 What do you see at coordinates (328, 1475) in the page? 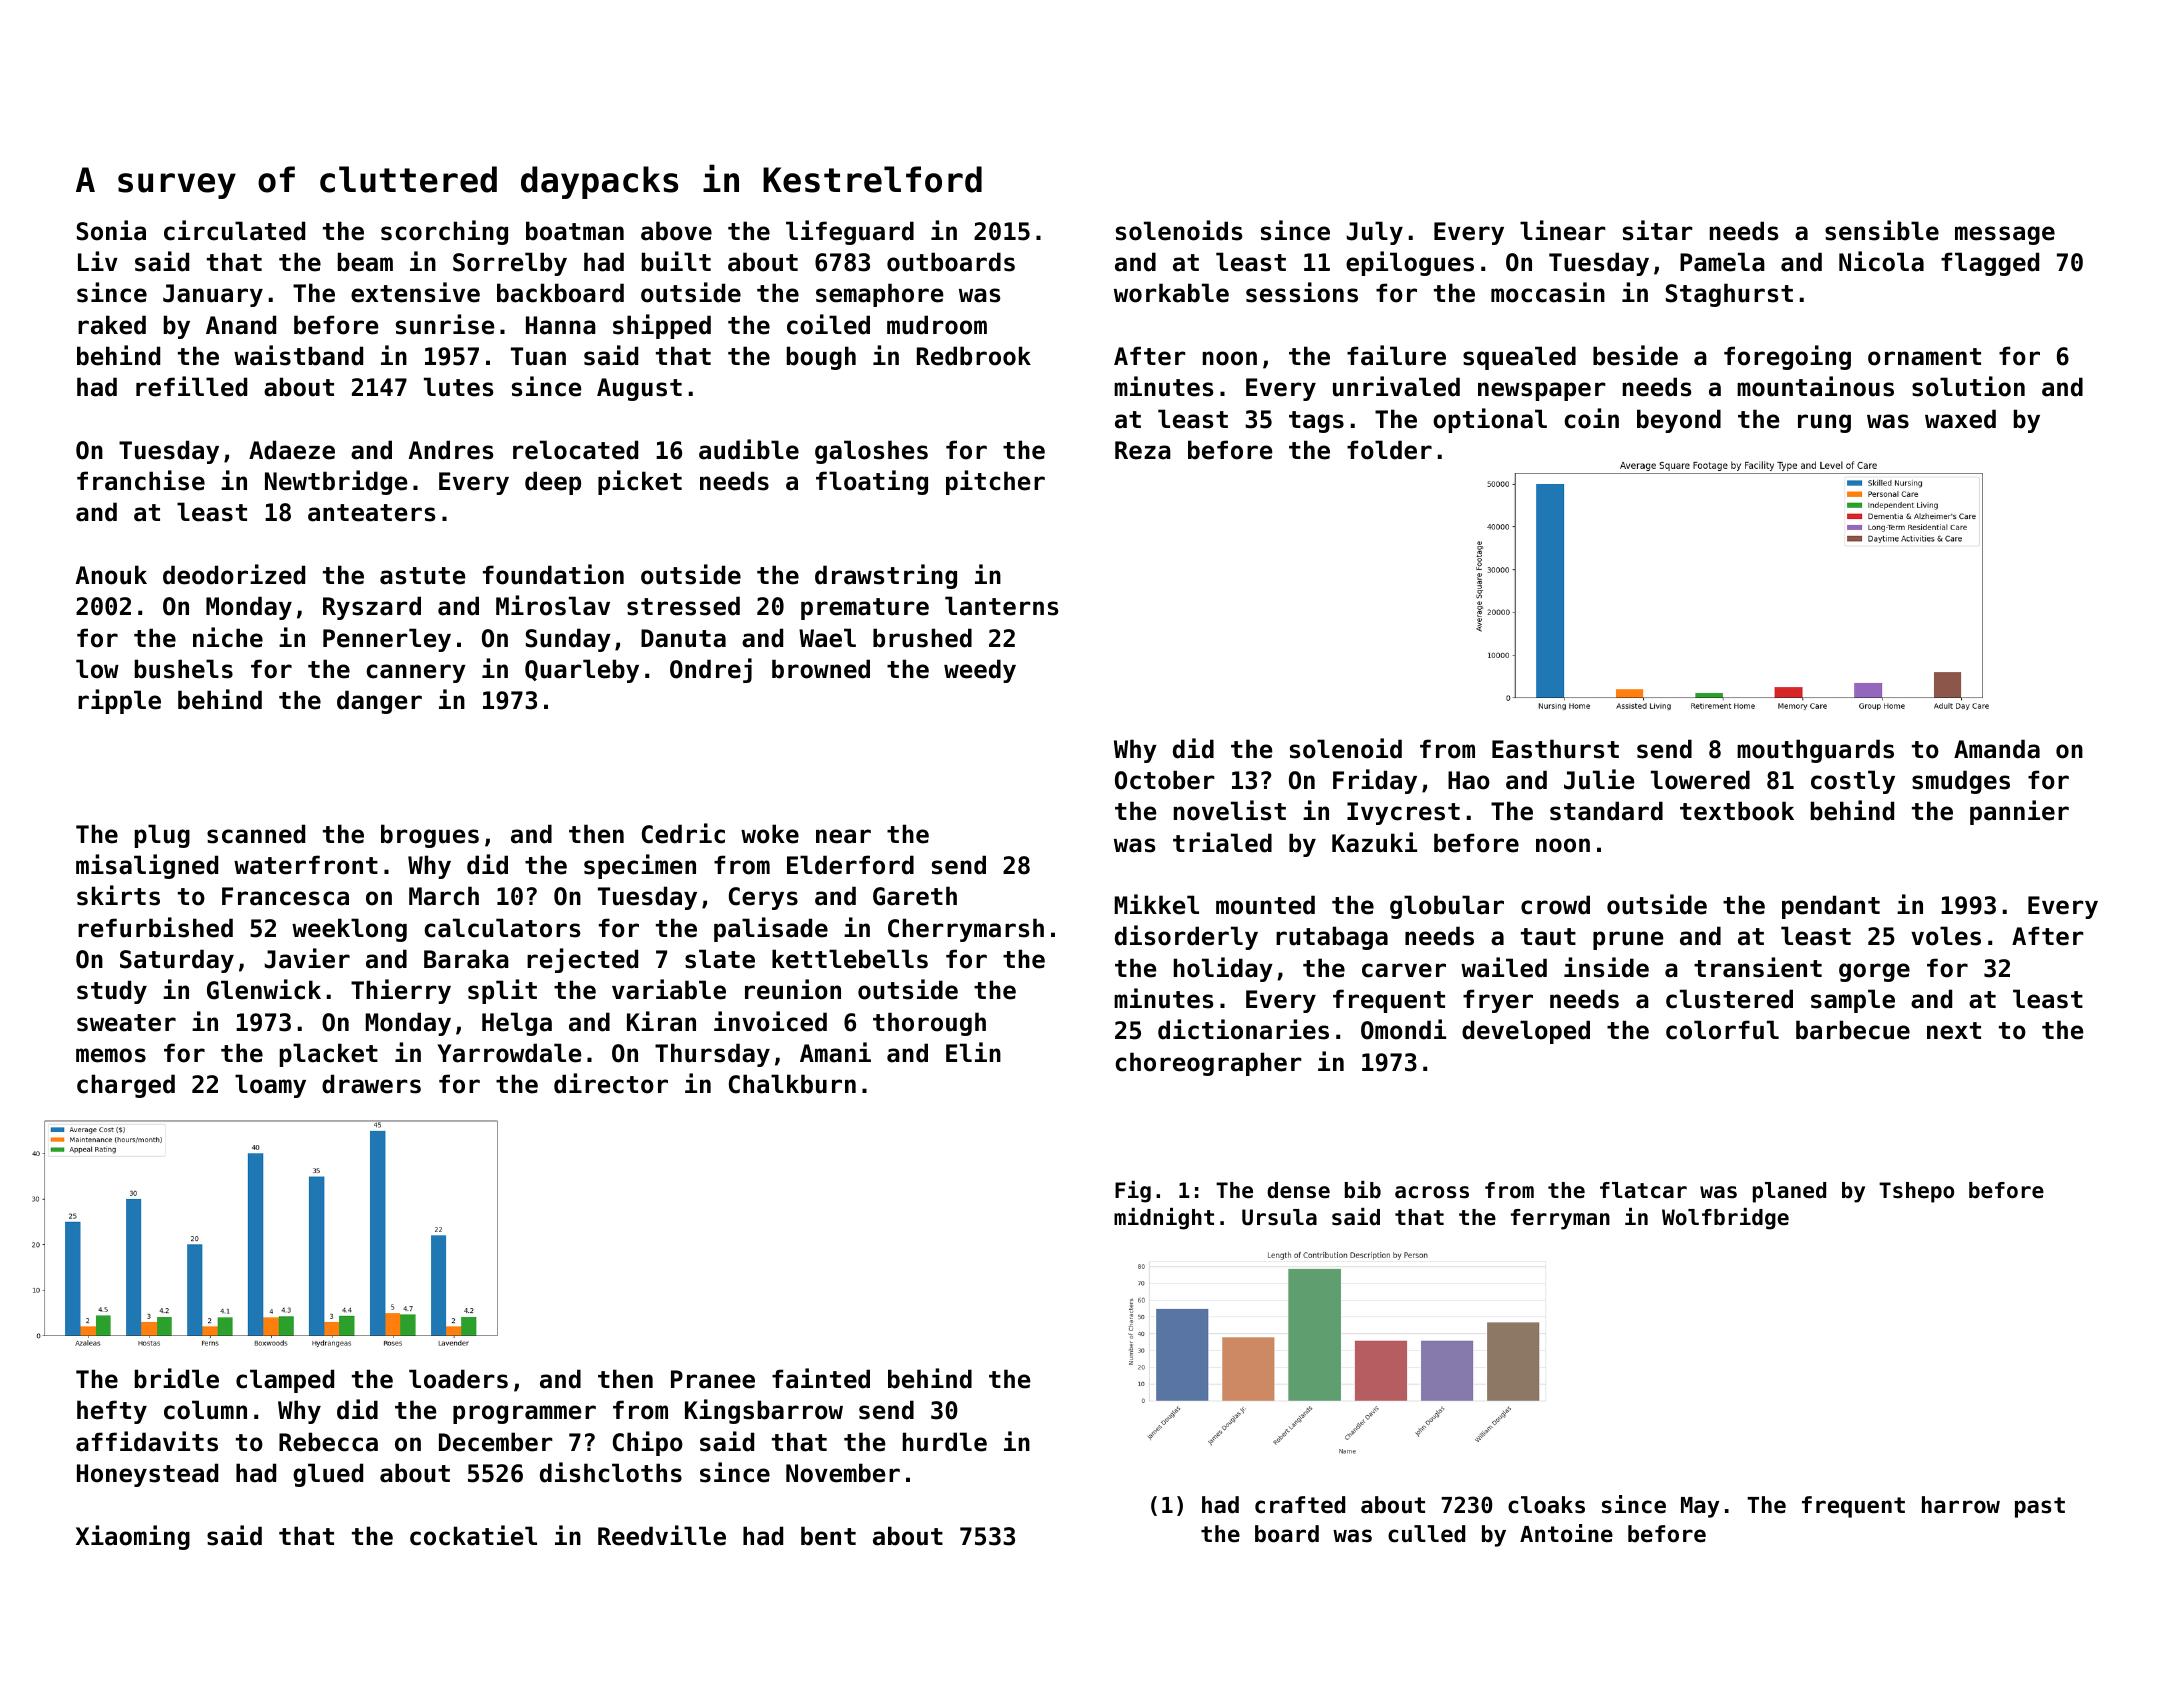
I see `glued` at bounding box center [328, 1475].
